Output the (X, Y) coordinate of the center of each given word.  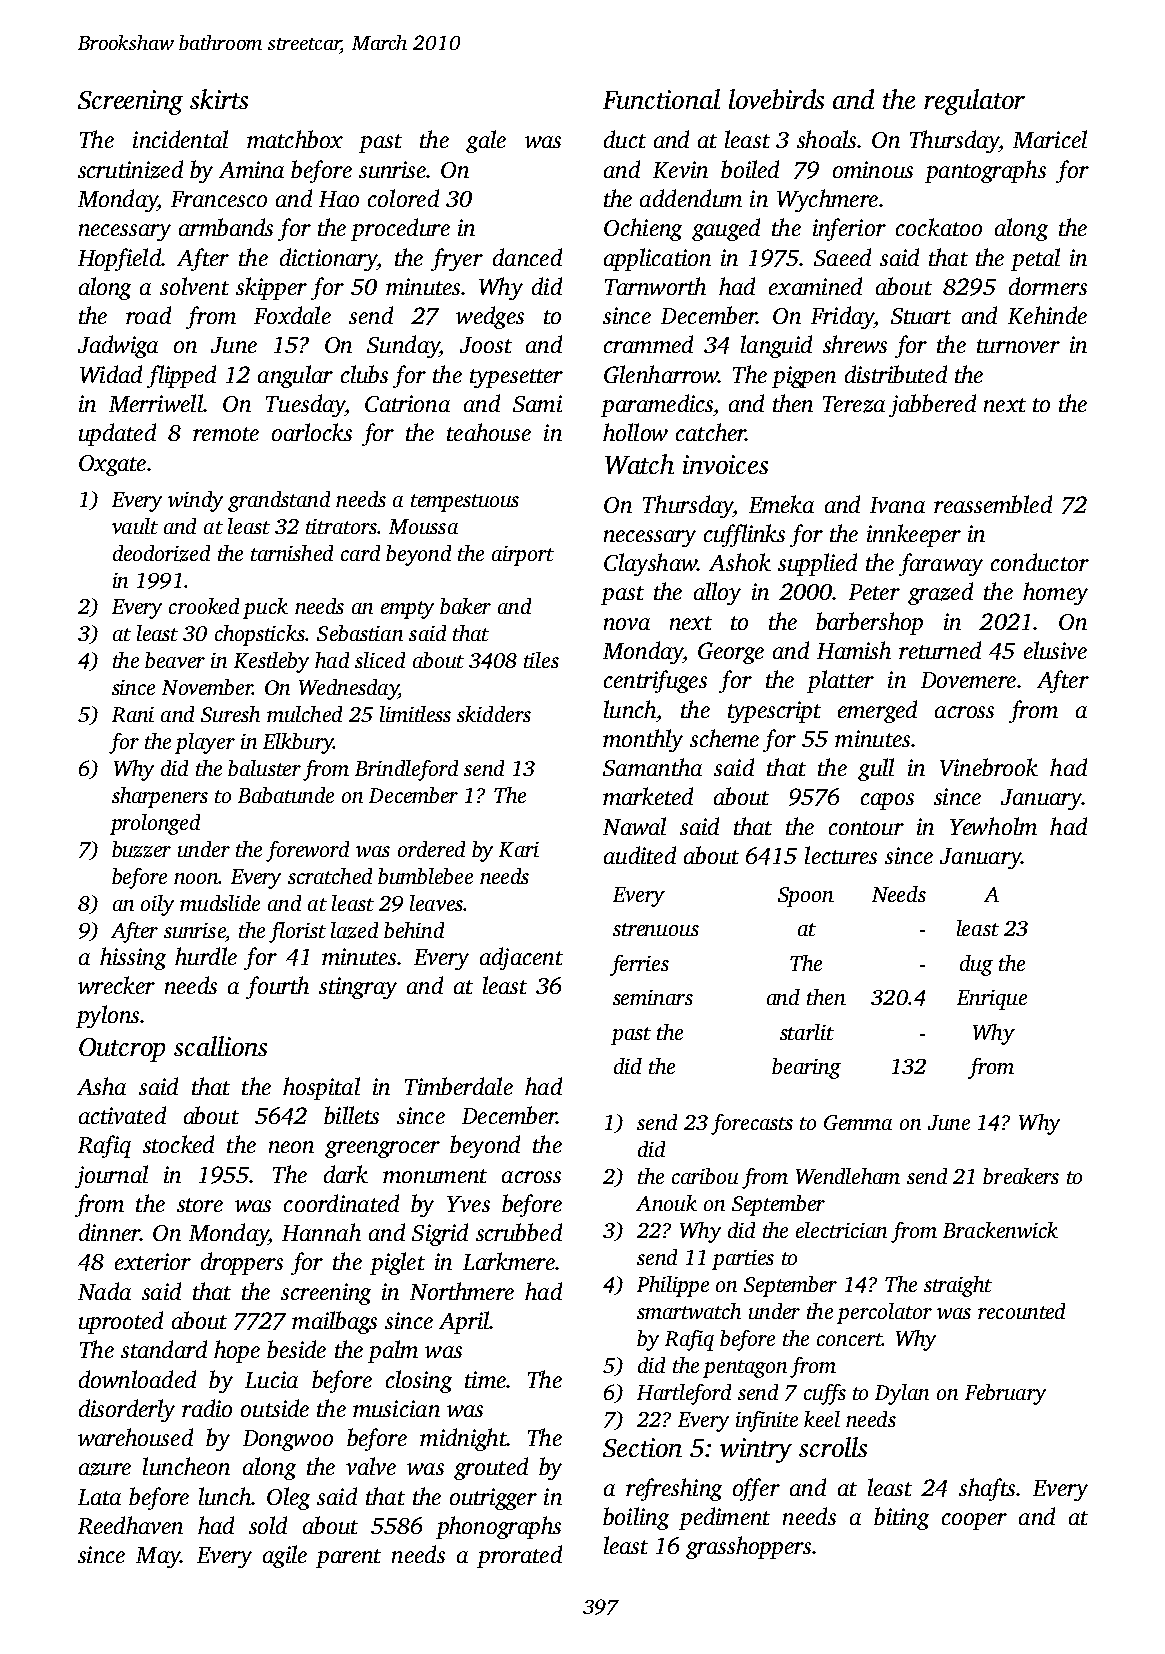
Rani (133, 714)
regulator (974, 102)
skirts (219, 99)
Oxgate (112, 465)
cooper (974, 1521)
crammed (648, 344)
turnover (1018, 346)
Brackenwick (1000, 1230)
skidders (494, 714)
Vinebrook (989, 767)
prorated (519, 1556)
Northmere (462, 1291)
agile (285, 1556)
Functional (661, 99)
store (200, 1205)
